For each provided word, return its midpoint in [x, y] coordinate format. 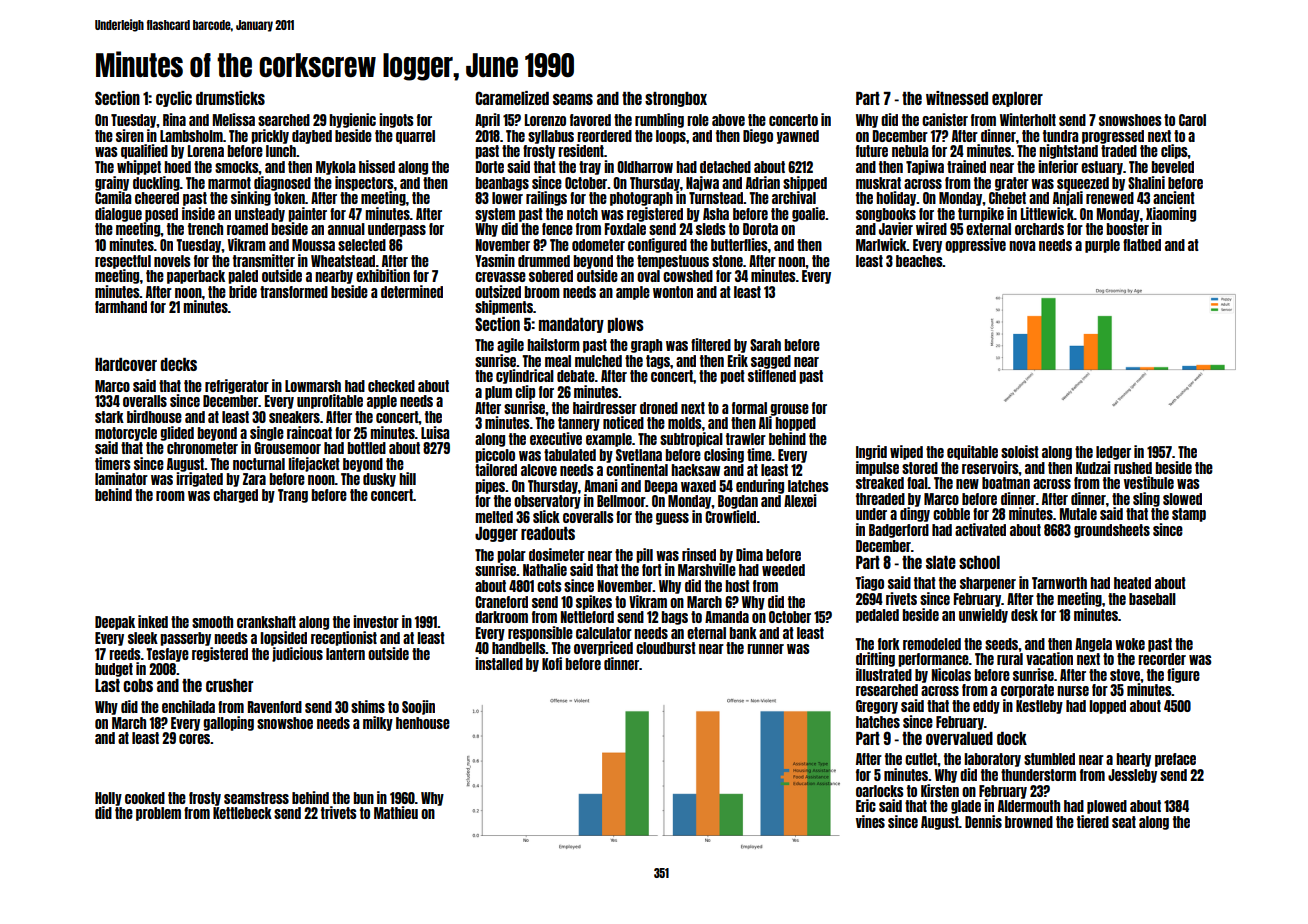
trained [966, 166]
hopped [795, 424]
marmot [229, 183]
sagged [771, 362]
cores [194, 739]
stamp [1189, 515]
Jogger [496, 534]
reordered [604, 136]
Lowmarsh [313, 386]
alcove [539, 470]
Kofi [552, 663]
